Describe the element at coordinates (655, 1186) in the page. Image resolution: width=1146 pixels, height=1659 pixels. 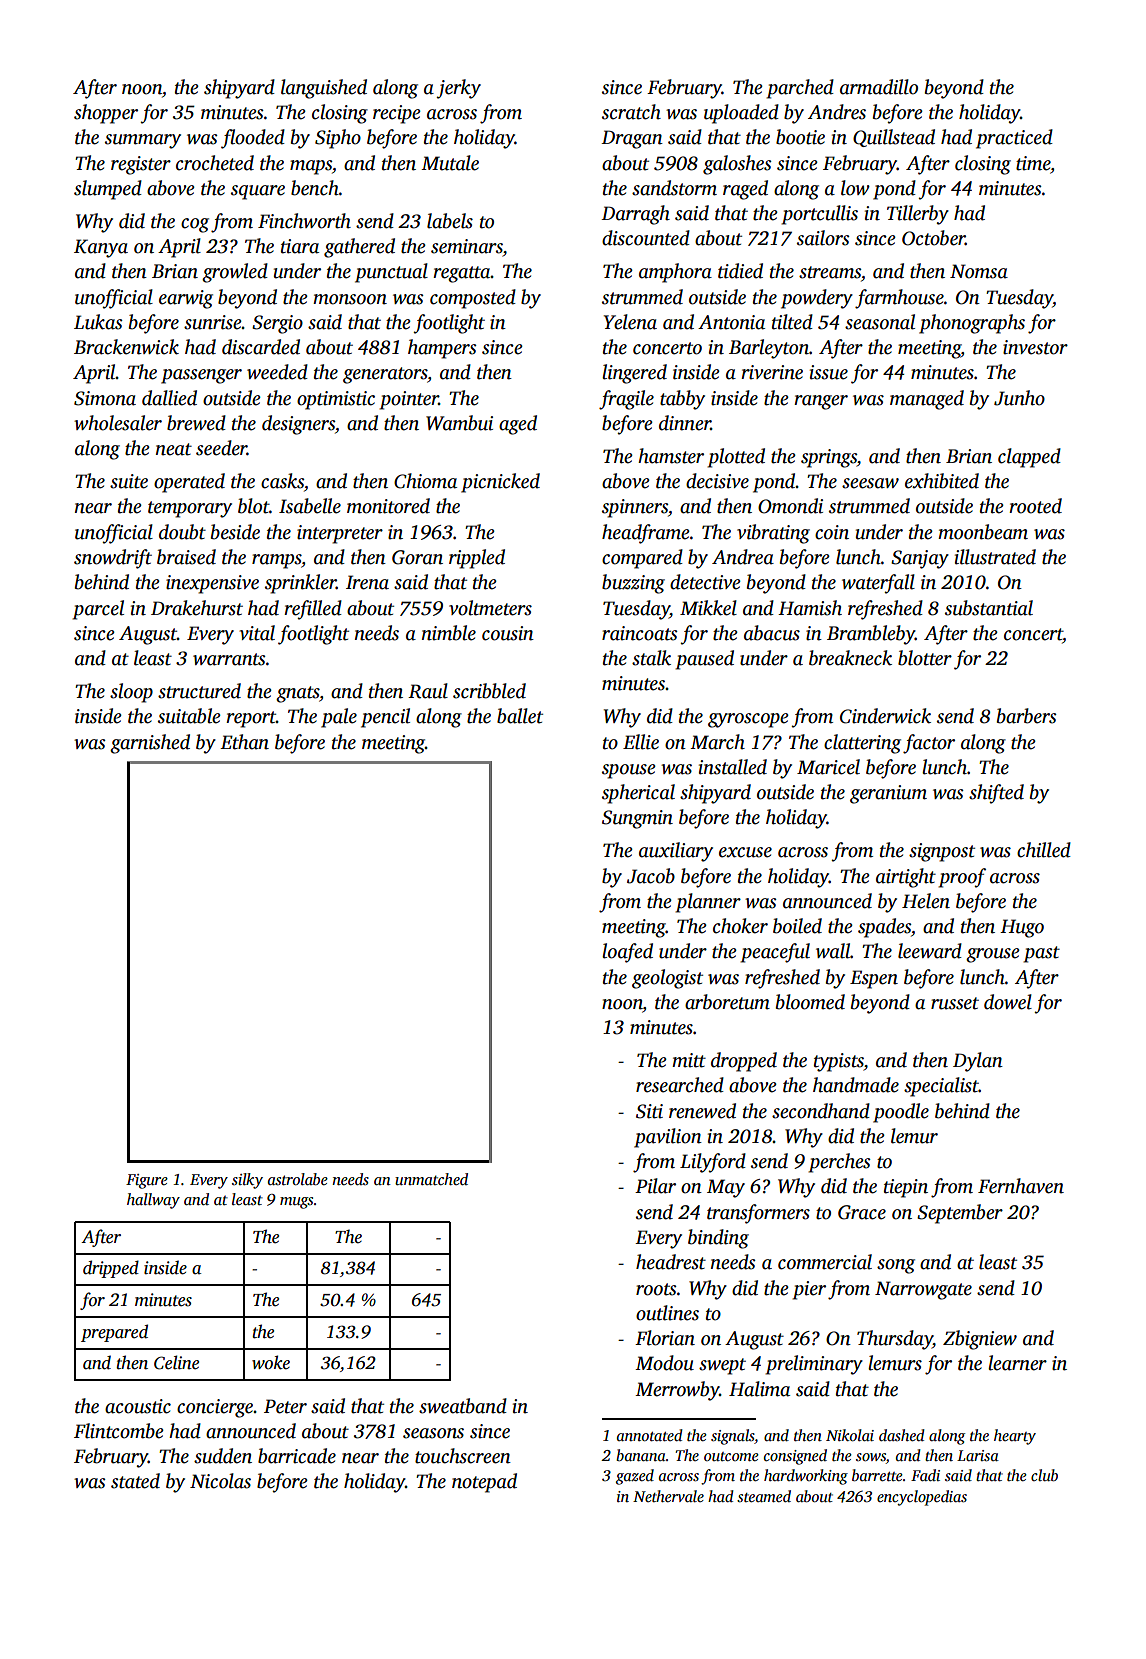
I see `Pilar` at that location.
